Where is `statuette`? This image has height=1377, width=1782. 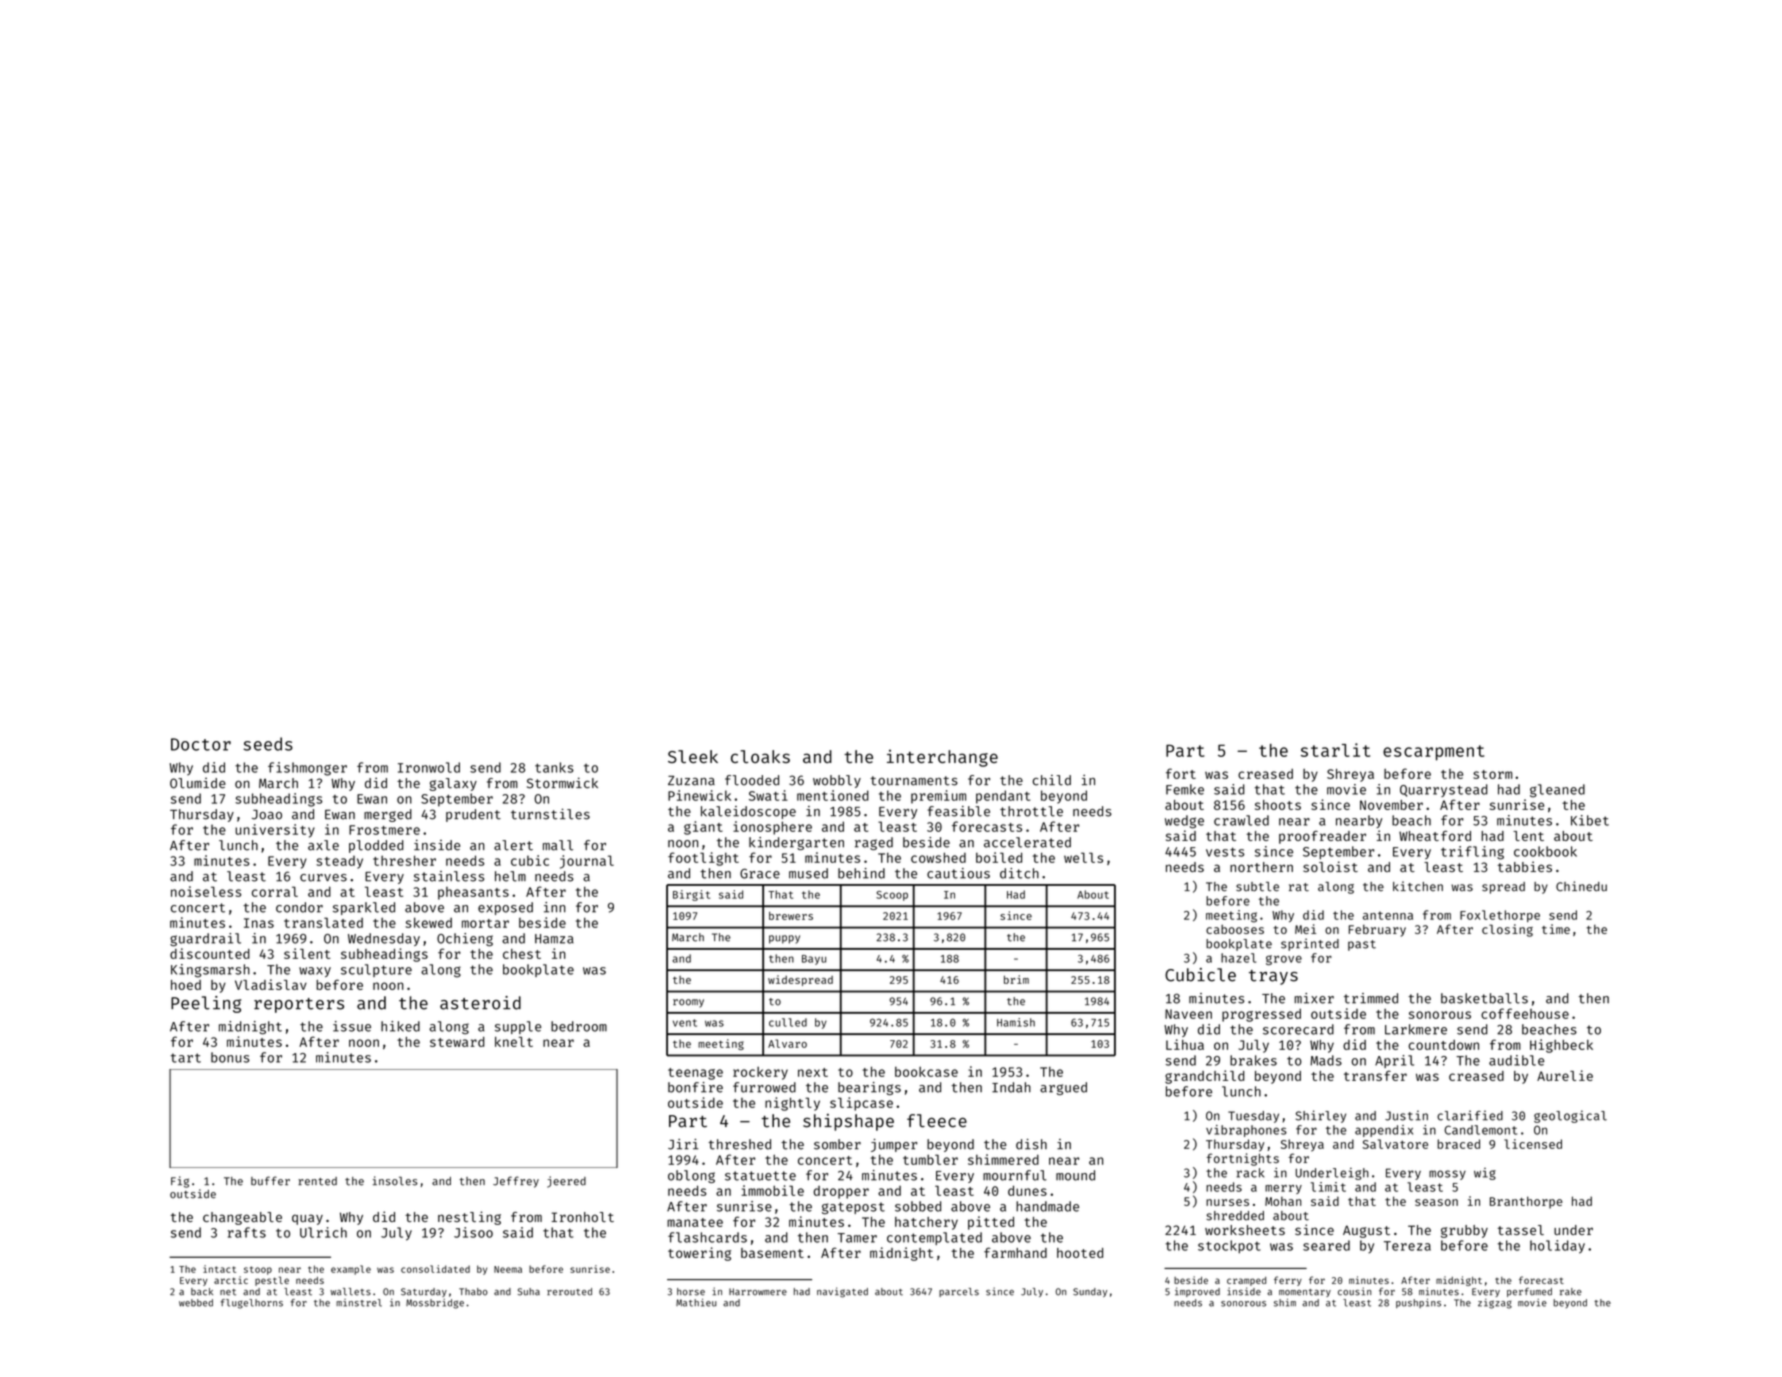 statuette is located at coordinates (760, 1176).
